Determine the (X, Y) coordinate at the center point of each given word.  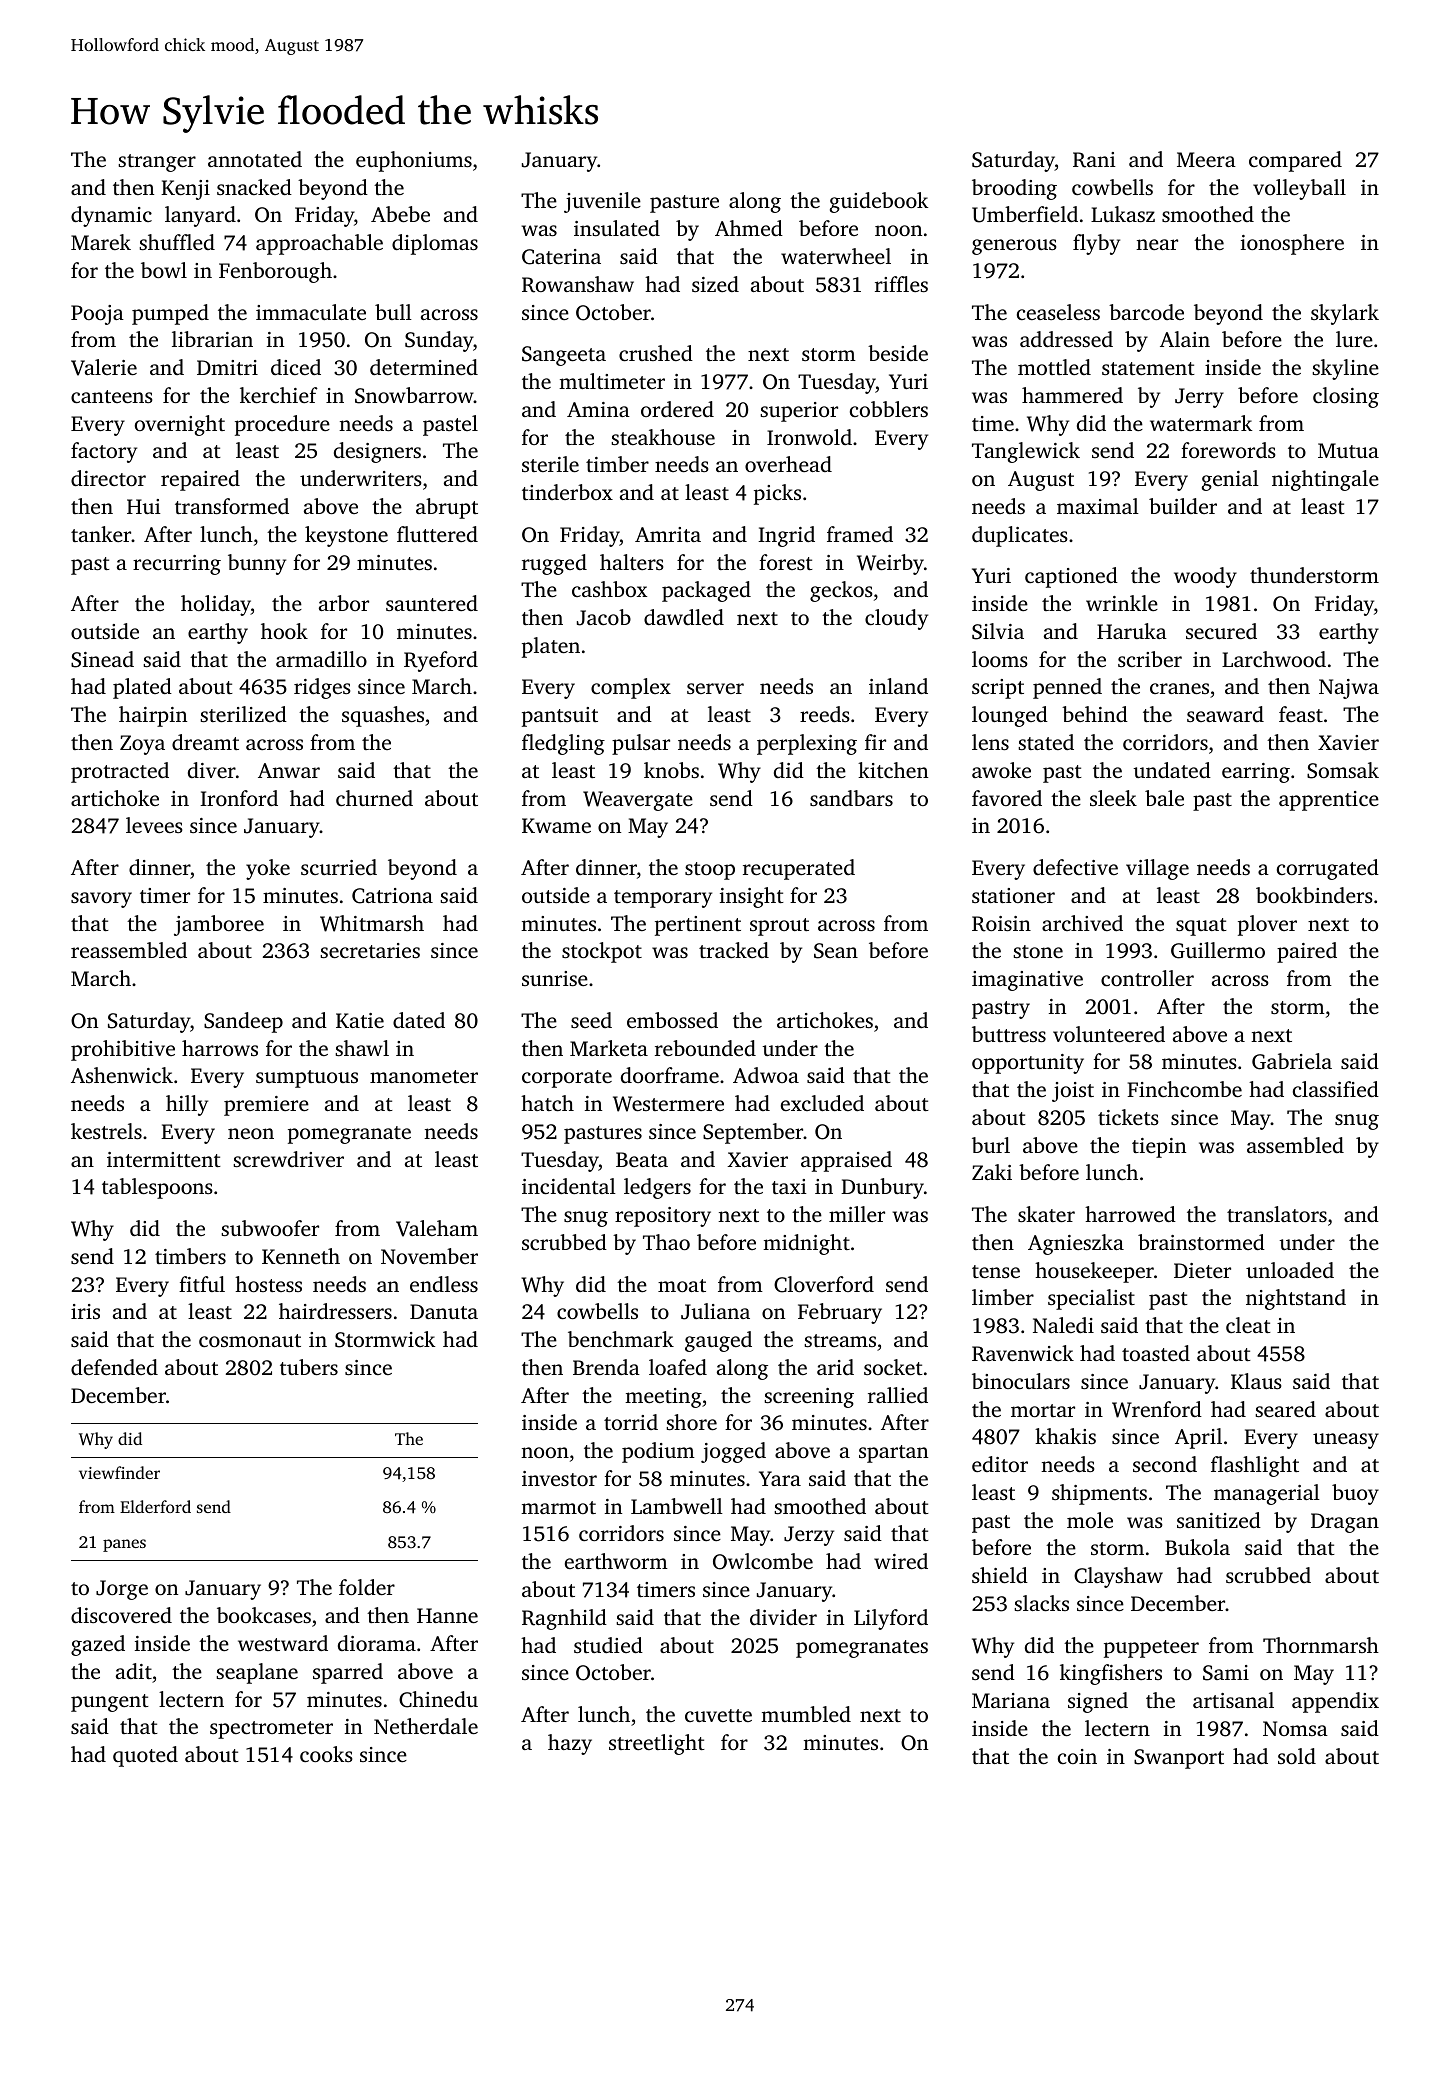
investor (559, 1478)
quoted (145, 1756)
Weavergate (638, 801)
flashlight (1255, 1466)
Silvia (998, 631)
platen (551, 647)
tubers (309, 1367)
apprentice (1329, 801)
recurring (177, 565)
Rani (1094, 160)
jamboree (219, 925)
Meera (1206, 159)
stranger (157, 163)
